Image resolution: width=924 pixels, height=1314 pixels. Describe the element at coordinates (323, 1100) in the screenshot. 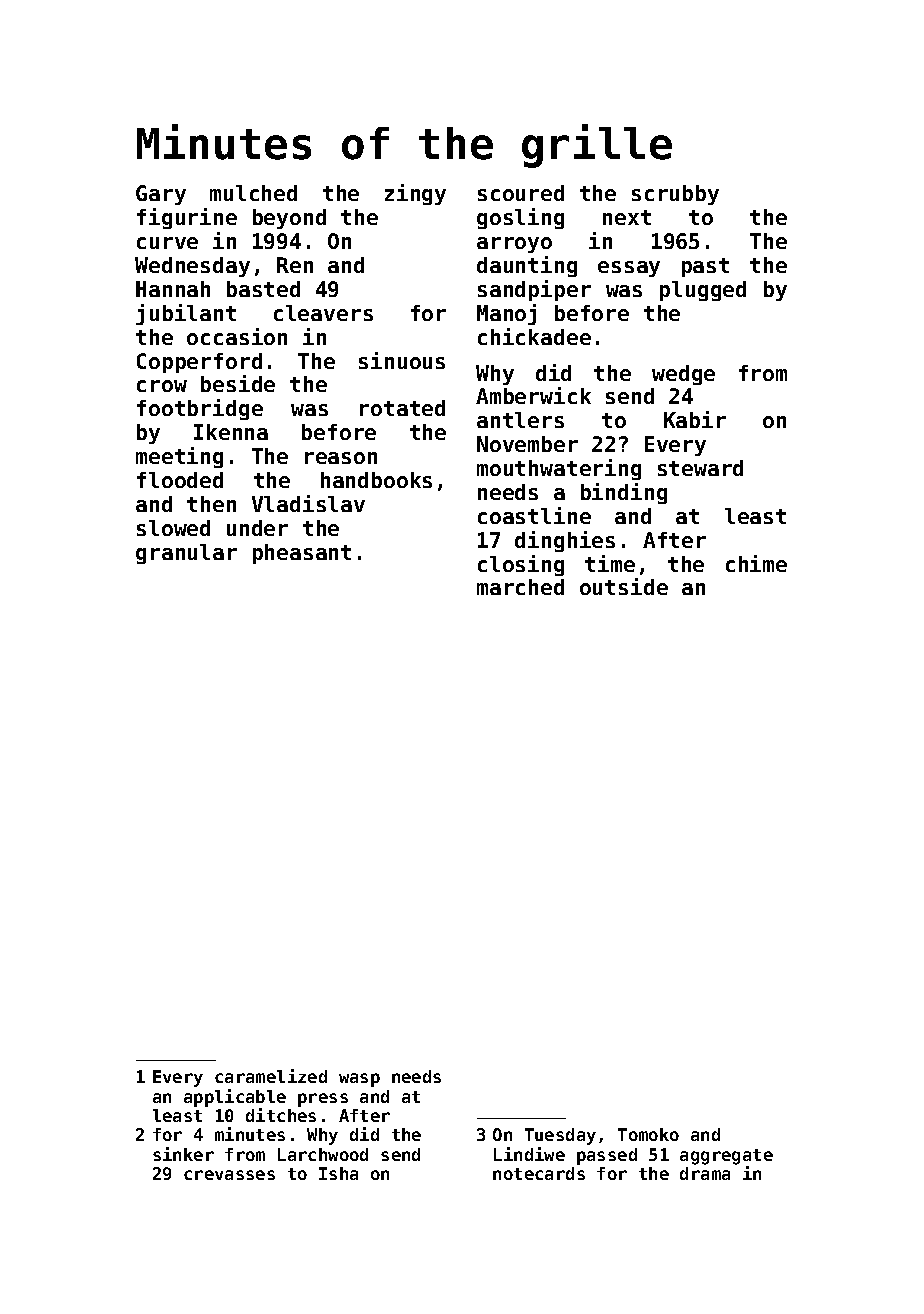

I see `press` at that location.
